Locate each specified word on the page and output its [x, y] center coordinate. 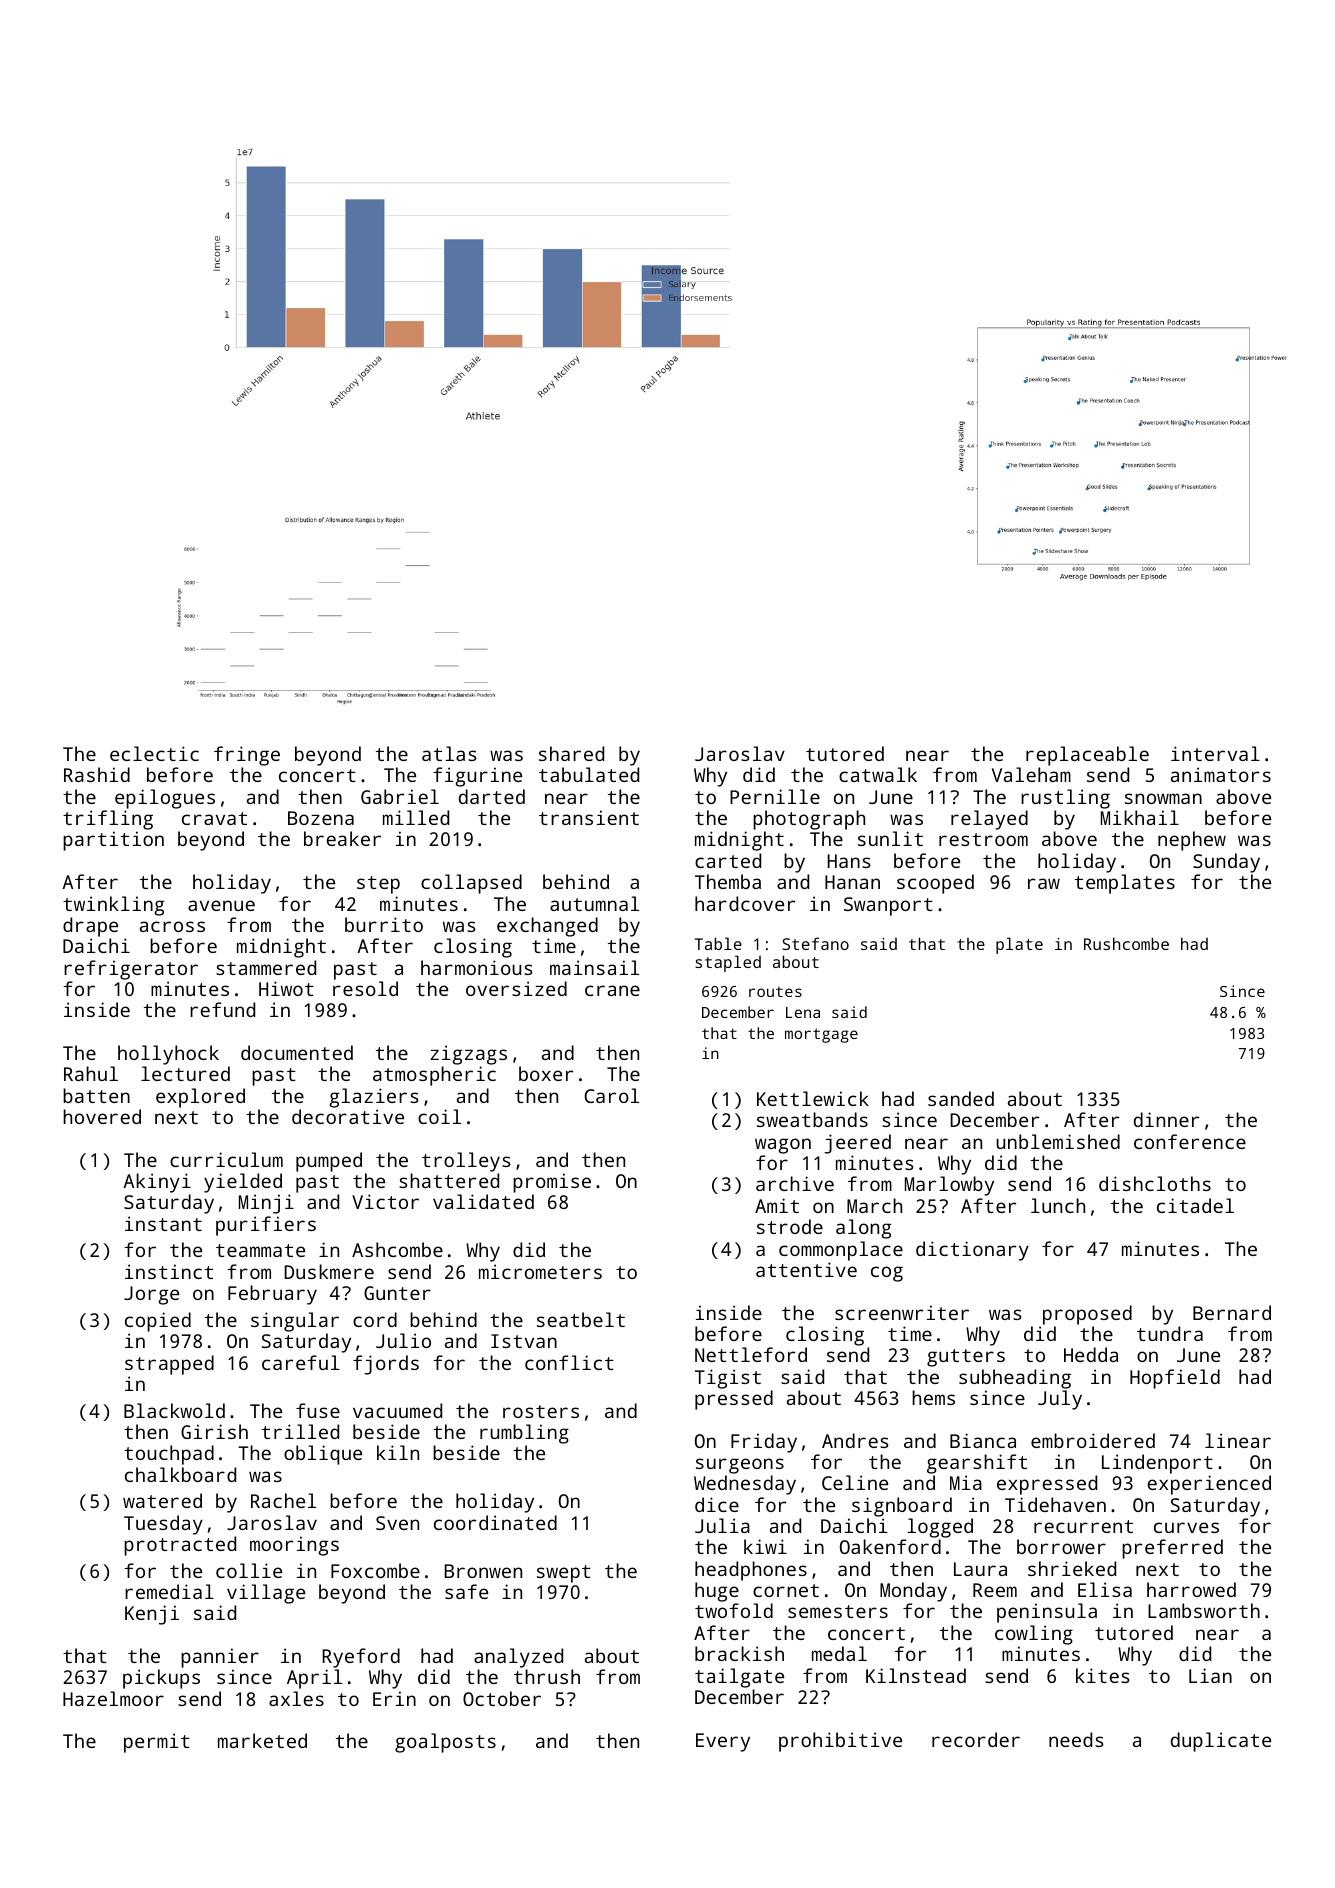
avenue [221, 905]
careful [300, 1362]
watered [162, 1500]
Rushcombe [1126, 943]
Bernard [1232, 1312]
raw [1044, 883]
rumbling [524, 1434]
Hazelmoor [113, 1698]
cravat [214, 818]
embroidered [1093, 1440]
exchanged [547, 927]
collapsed [471, 884]
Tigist [728, 1379]
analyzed [518, 1658]
